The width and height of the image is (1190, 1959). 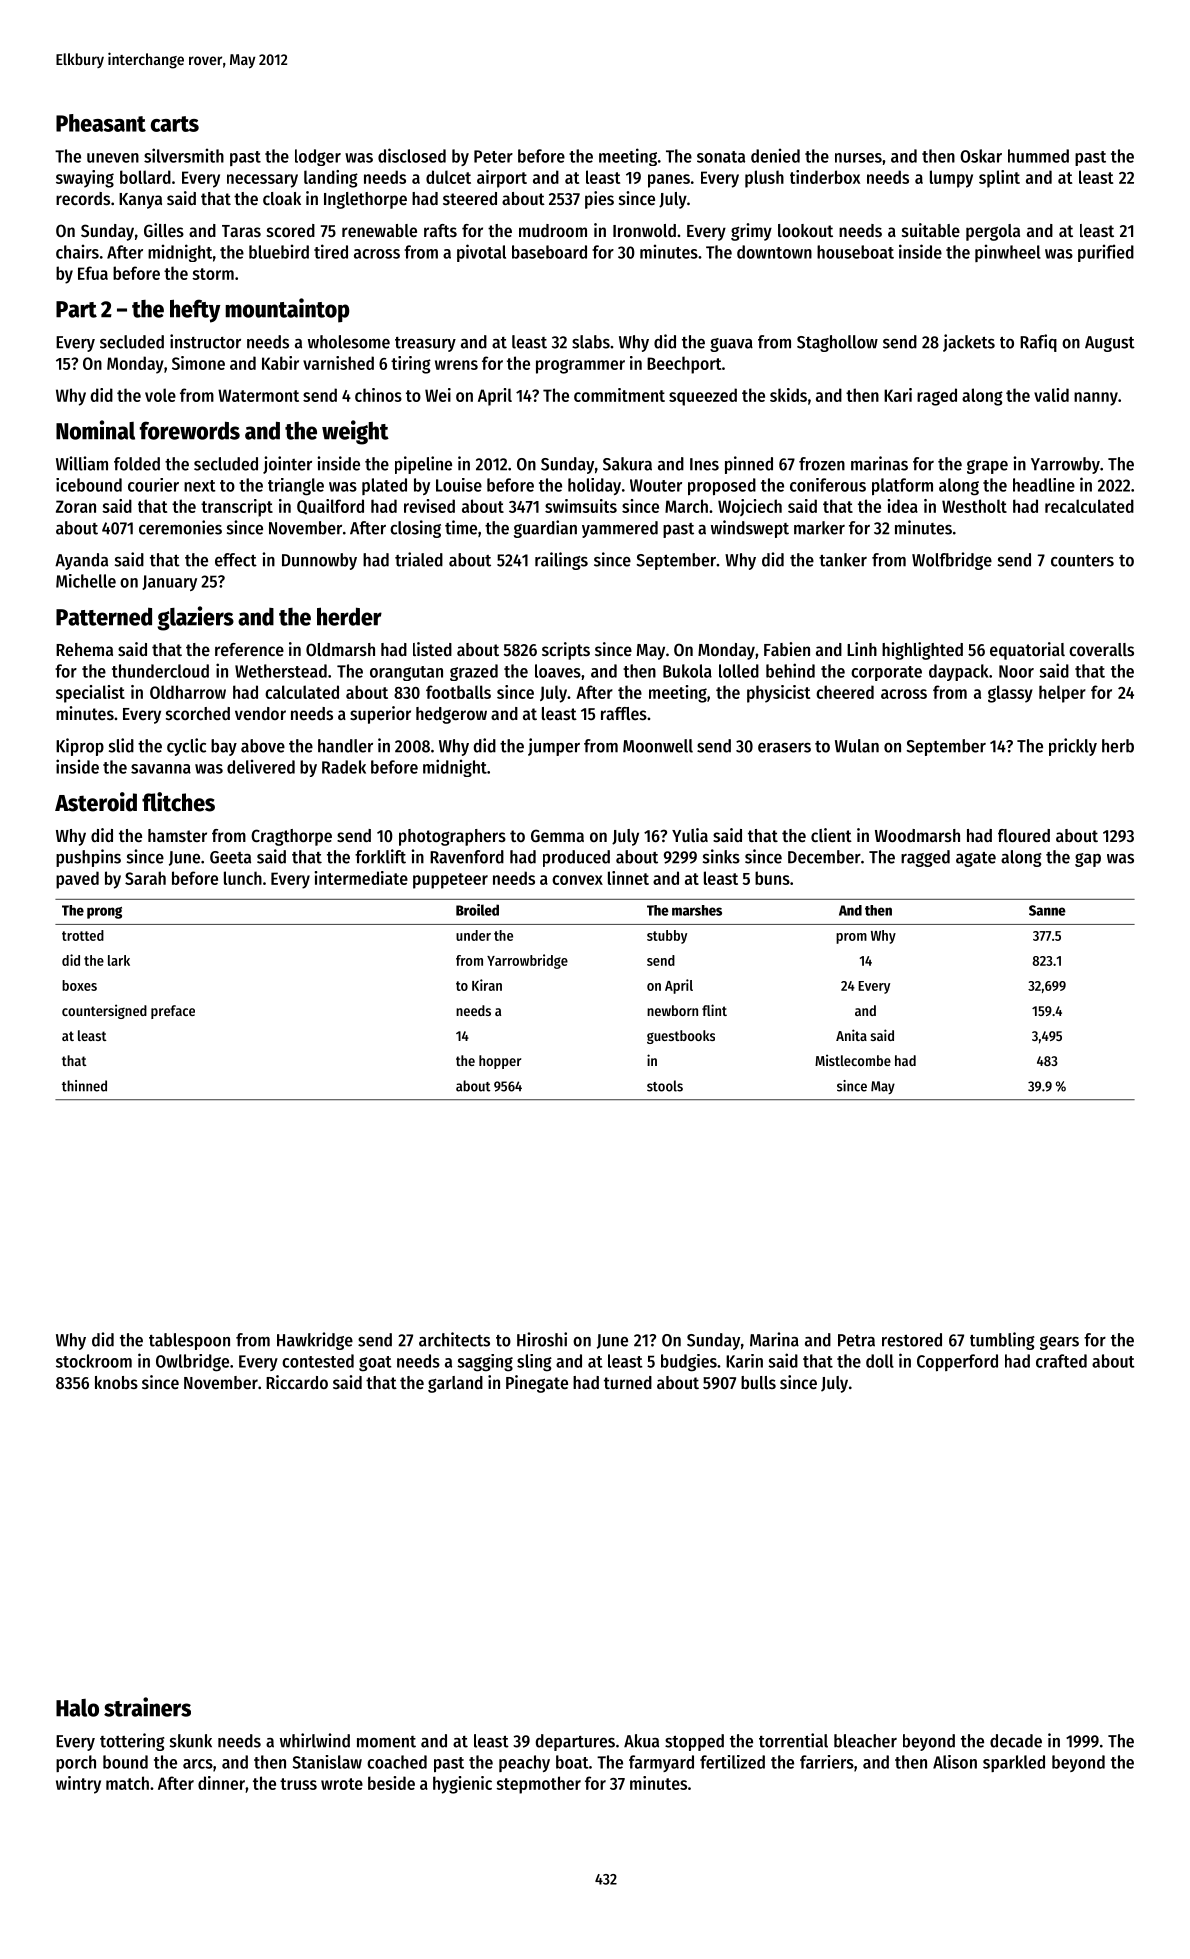 I want to click on Pheasant, so click(x=101, y=123).
